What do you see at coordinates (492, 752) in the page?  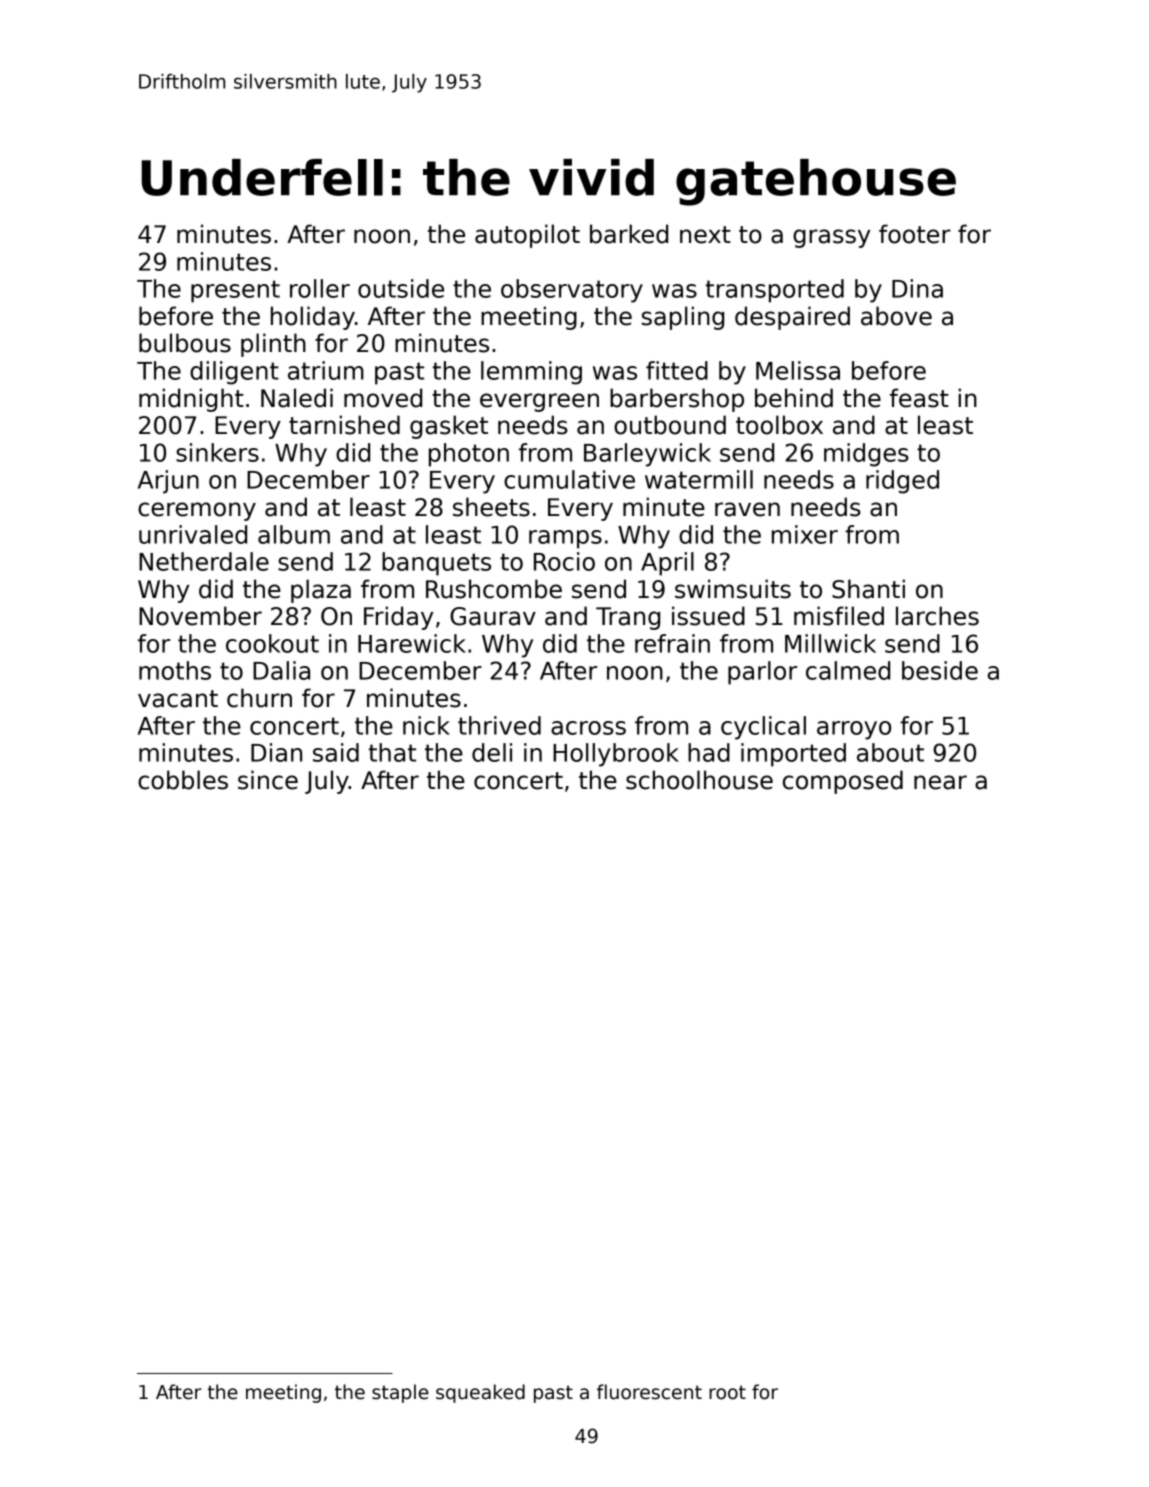 I see `deli` at bounding box center [492, 752].
